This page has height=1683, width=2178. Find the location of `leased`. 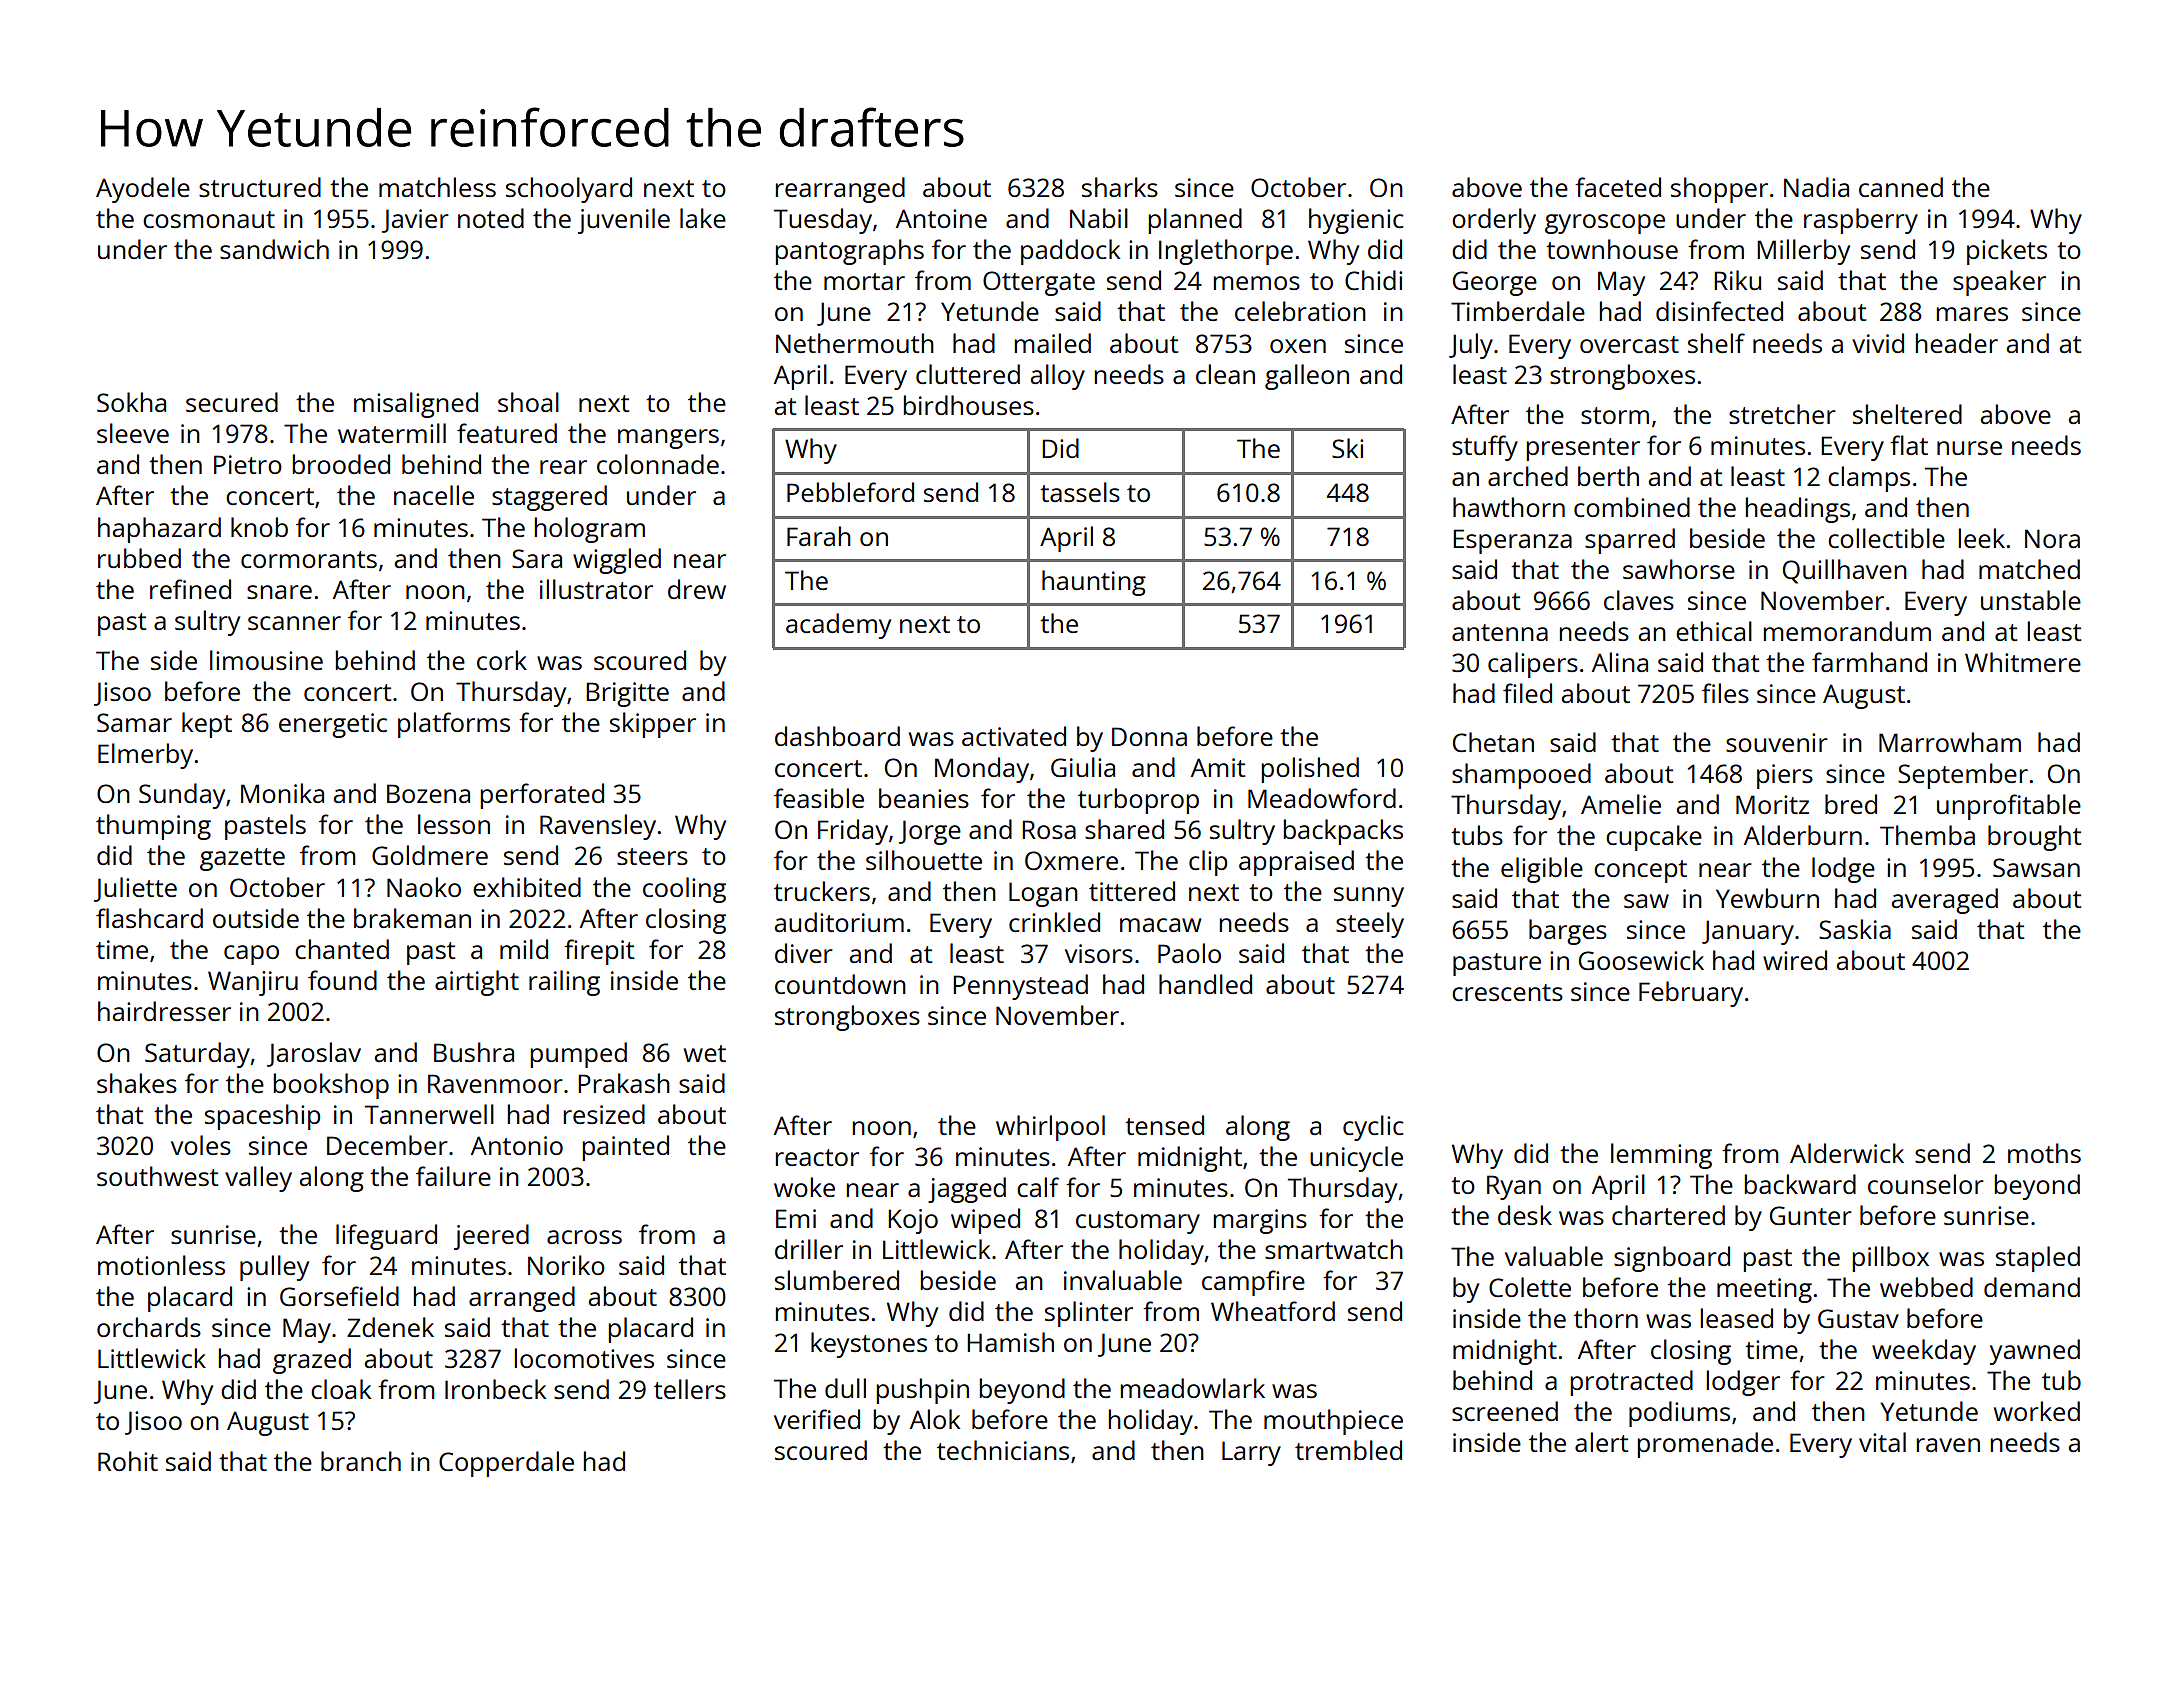

leased is located at coordinates (1736, 1318).
